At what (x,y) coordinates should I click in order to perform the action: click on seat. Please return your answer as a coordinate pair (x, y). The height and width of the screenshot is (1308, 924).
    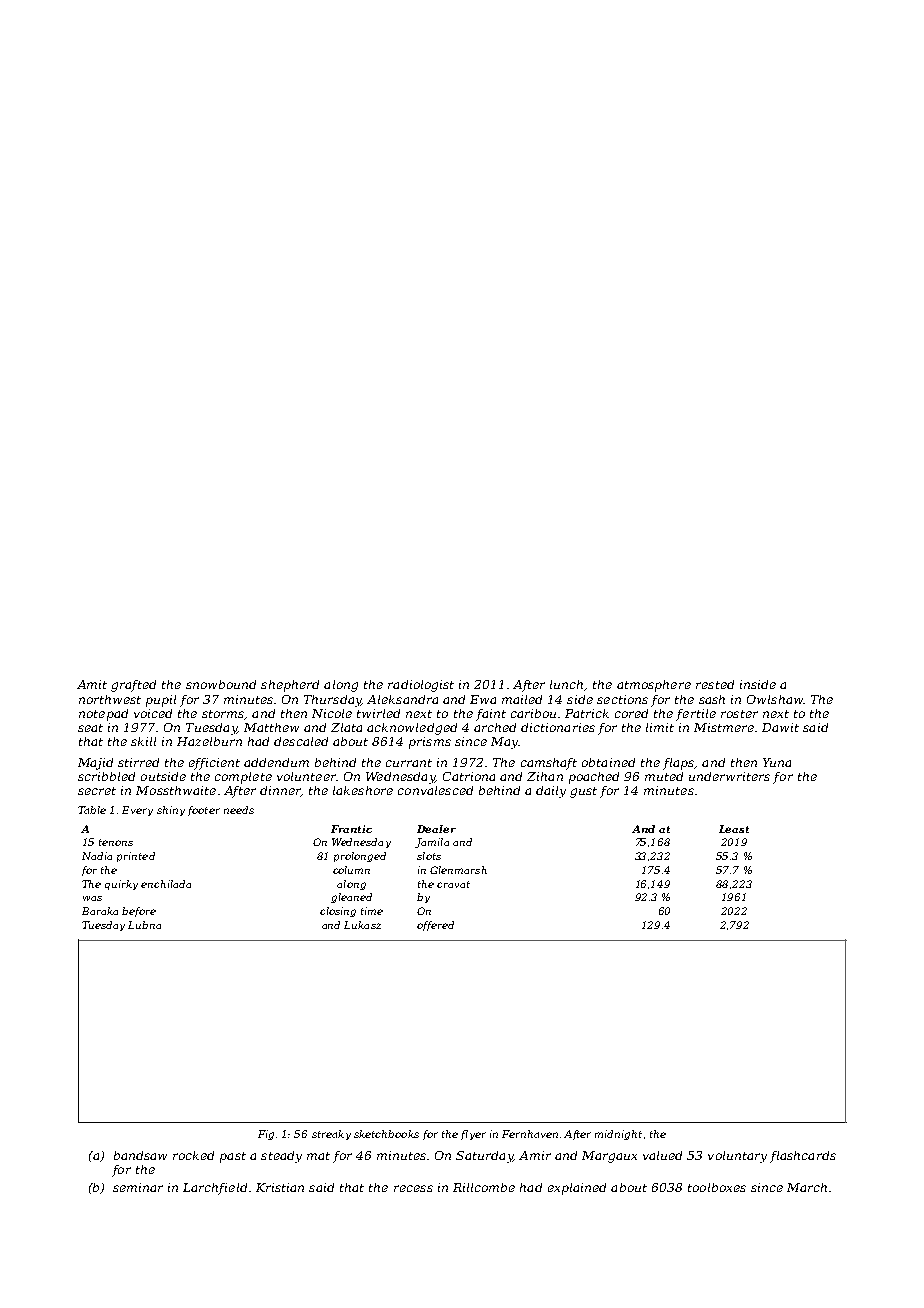
    Looking at the image, I should click on (90, 728).
